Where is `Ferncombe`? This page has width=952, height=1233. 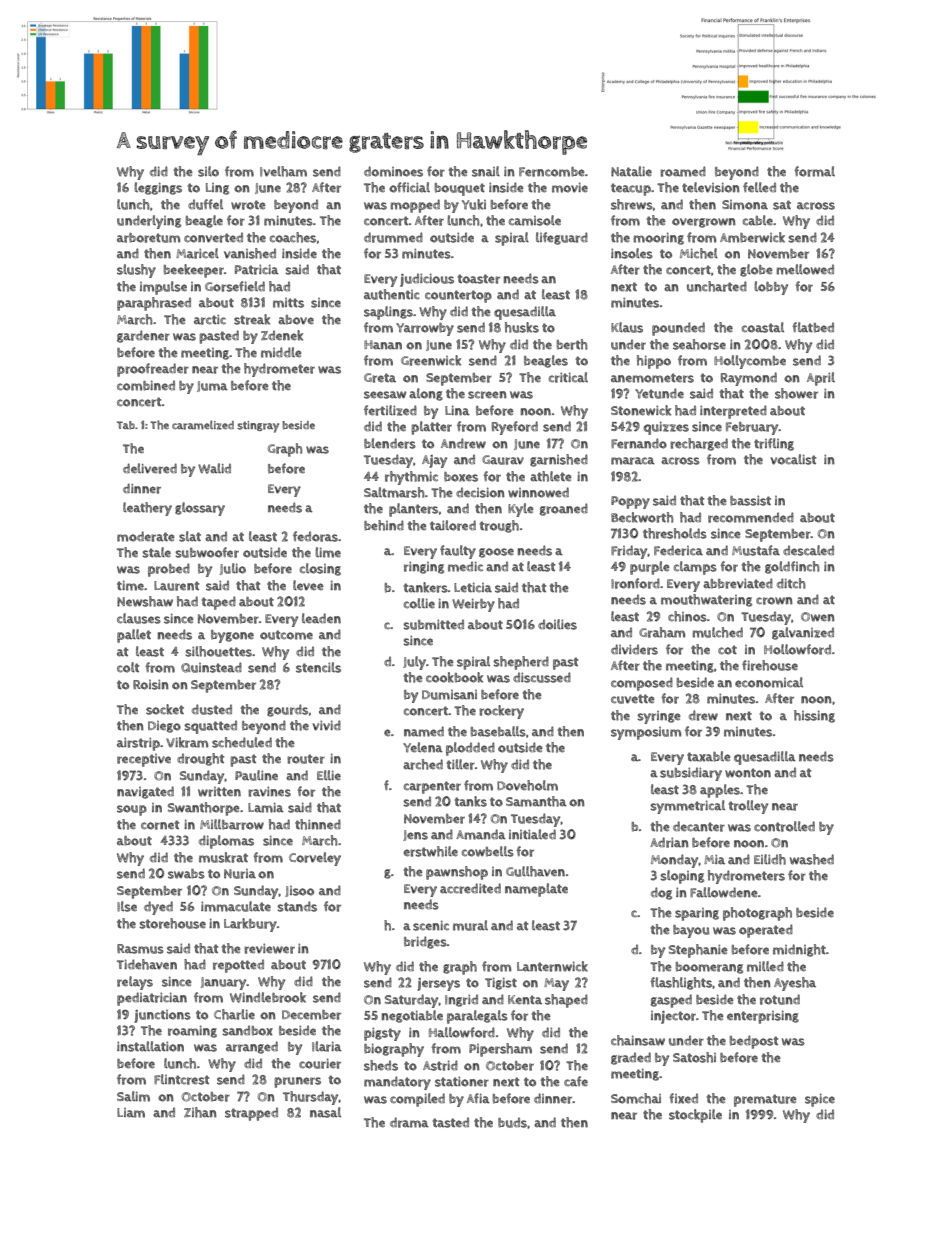 Ferncombe is located at coordinates (552, 172).
